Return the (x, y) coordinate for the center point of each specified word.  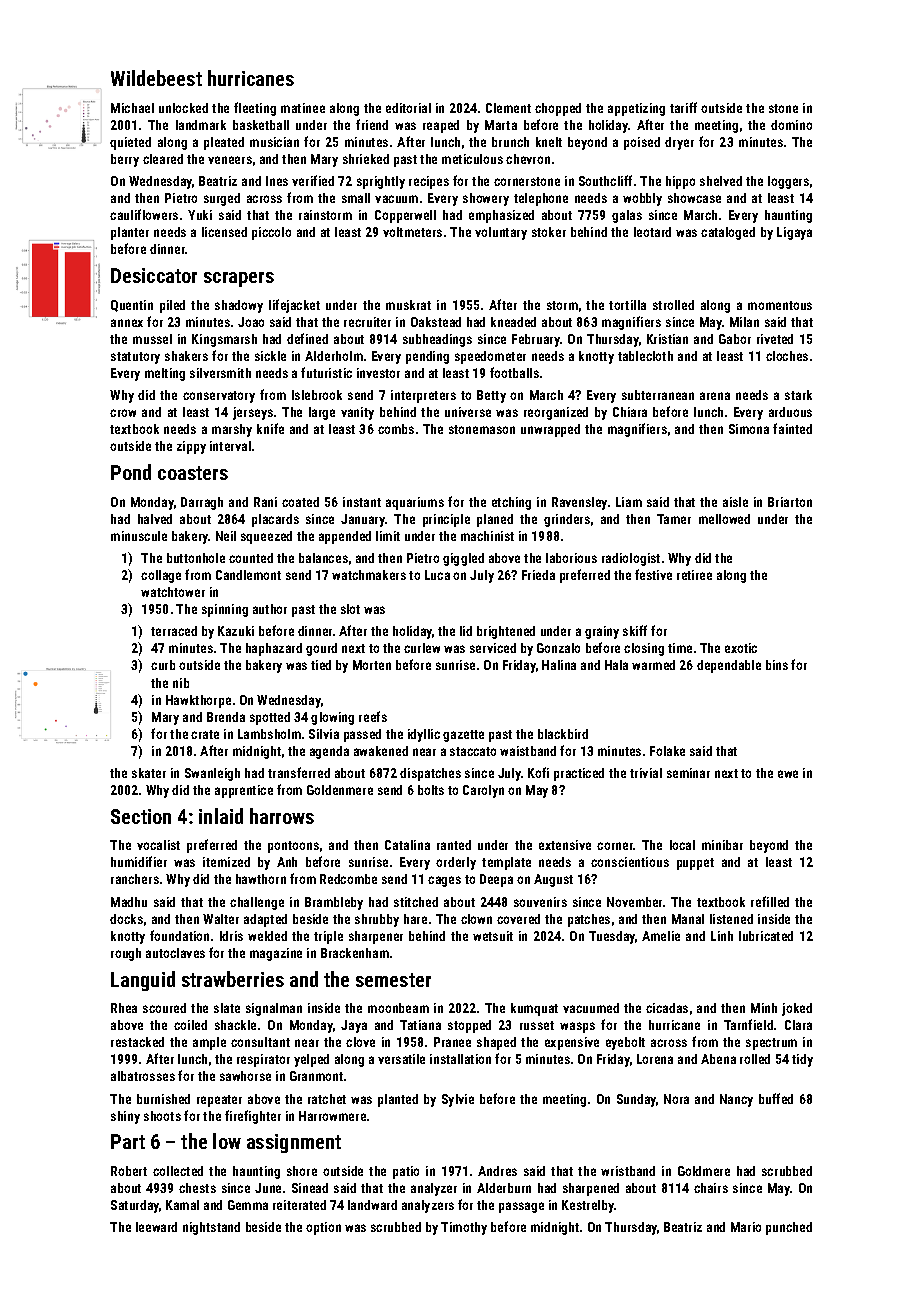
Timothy (464, 1228)
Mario (746, 1227)
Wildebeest (156, 78)
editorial (408, 108)
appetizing (636, 109)
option (323, 1228)
